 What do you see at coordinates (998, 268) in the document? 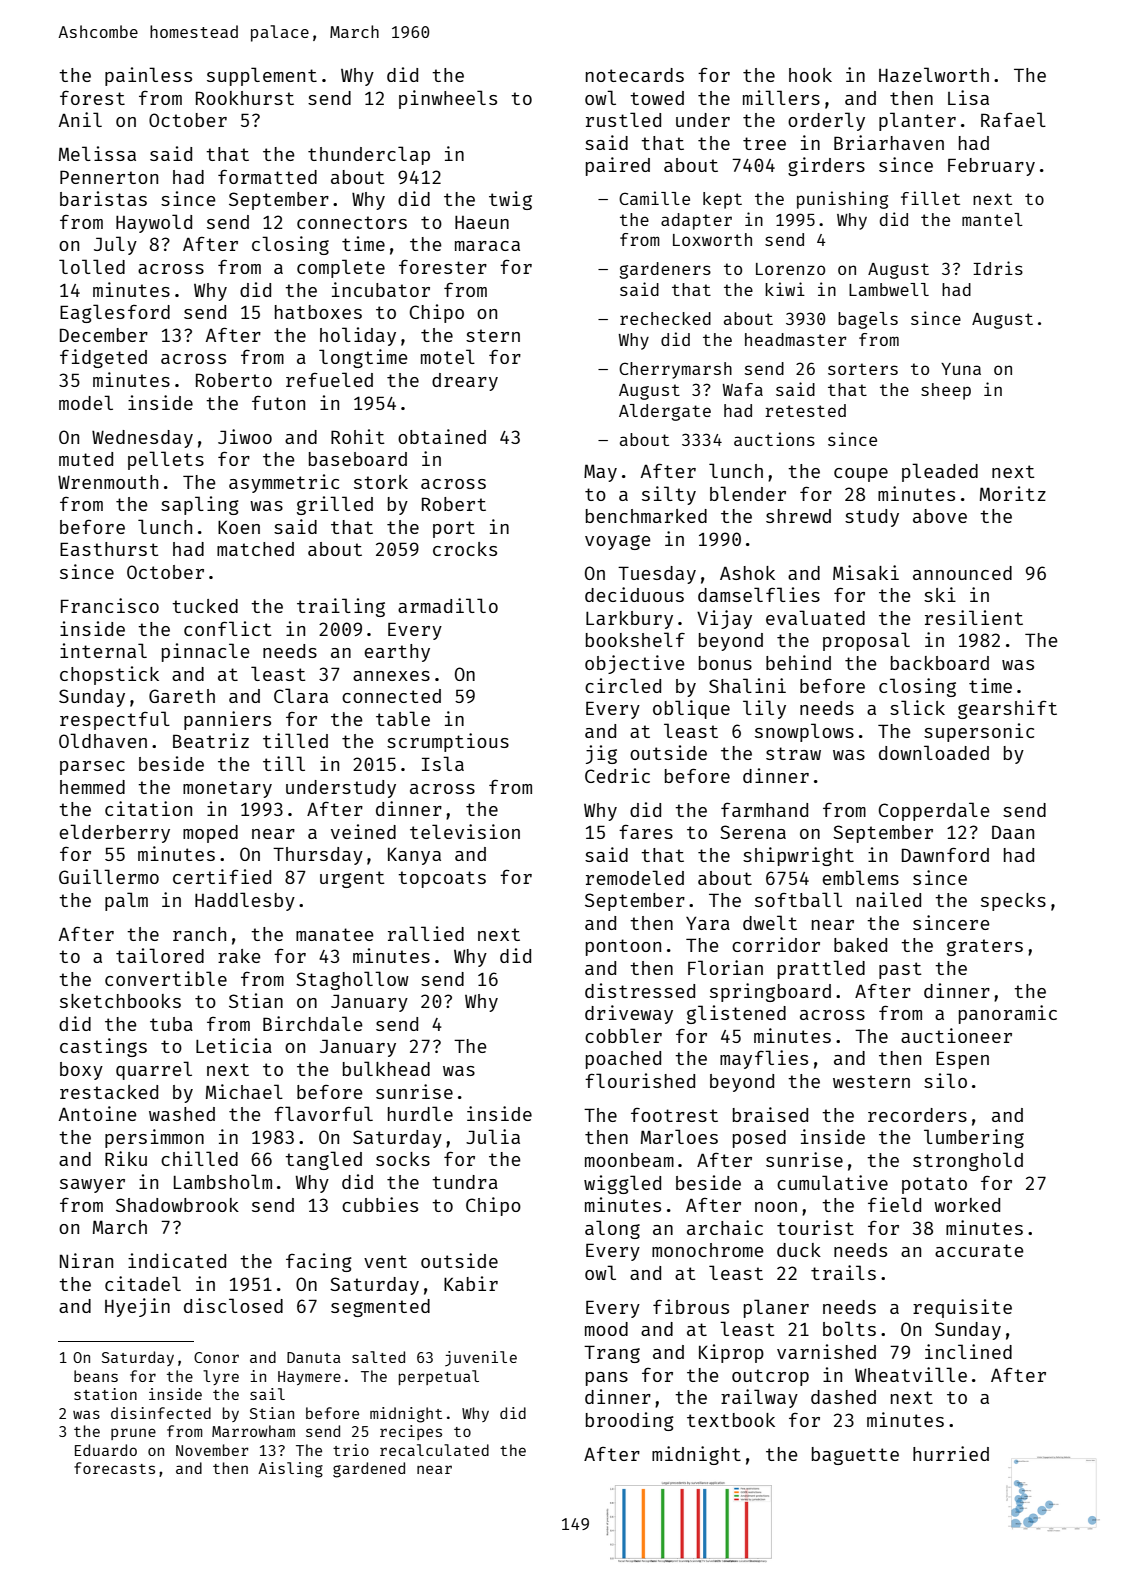
I see `Idris` at bounding box center [998, 268].
